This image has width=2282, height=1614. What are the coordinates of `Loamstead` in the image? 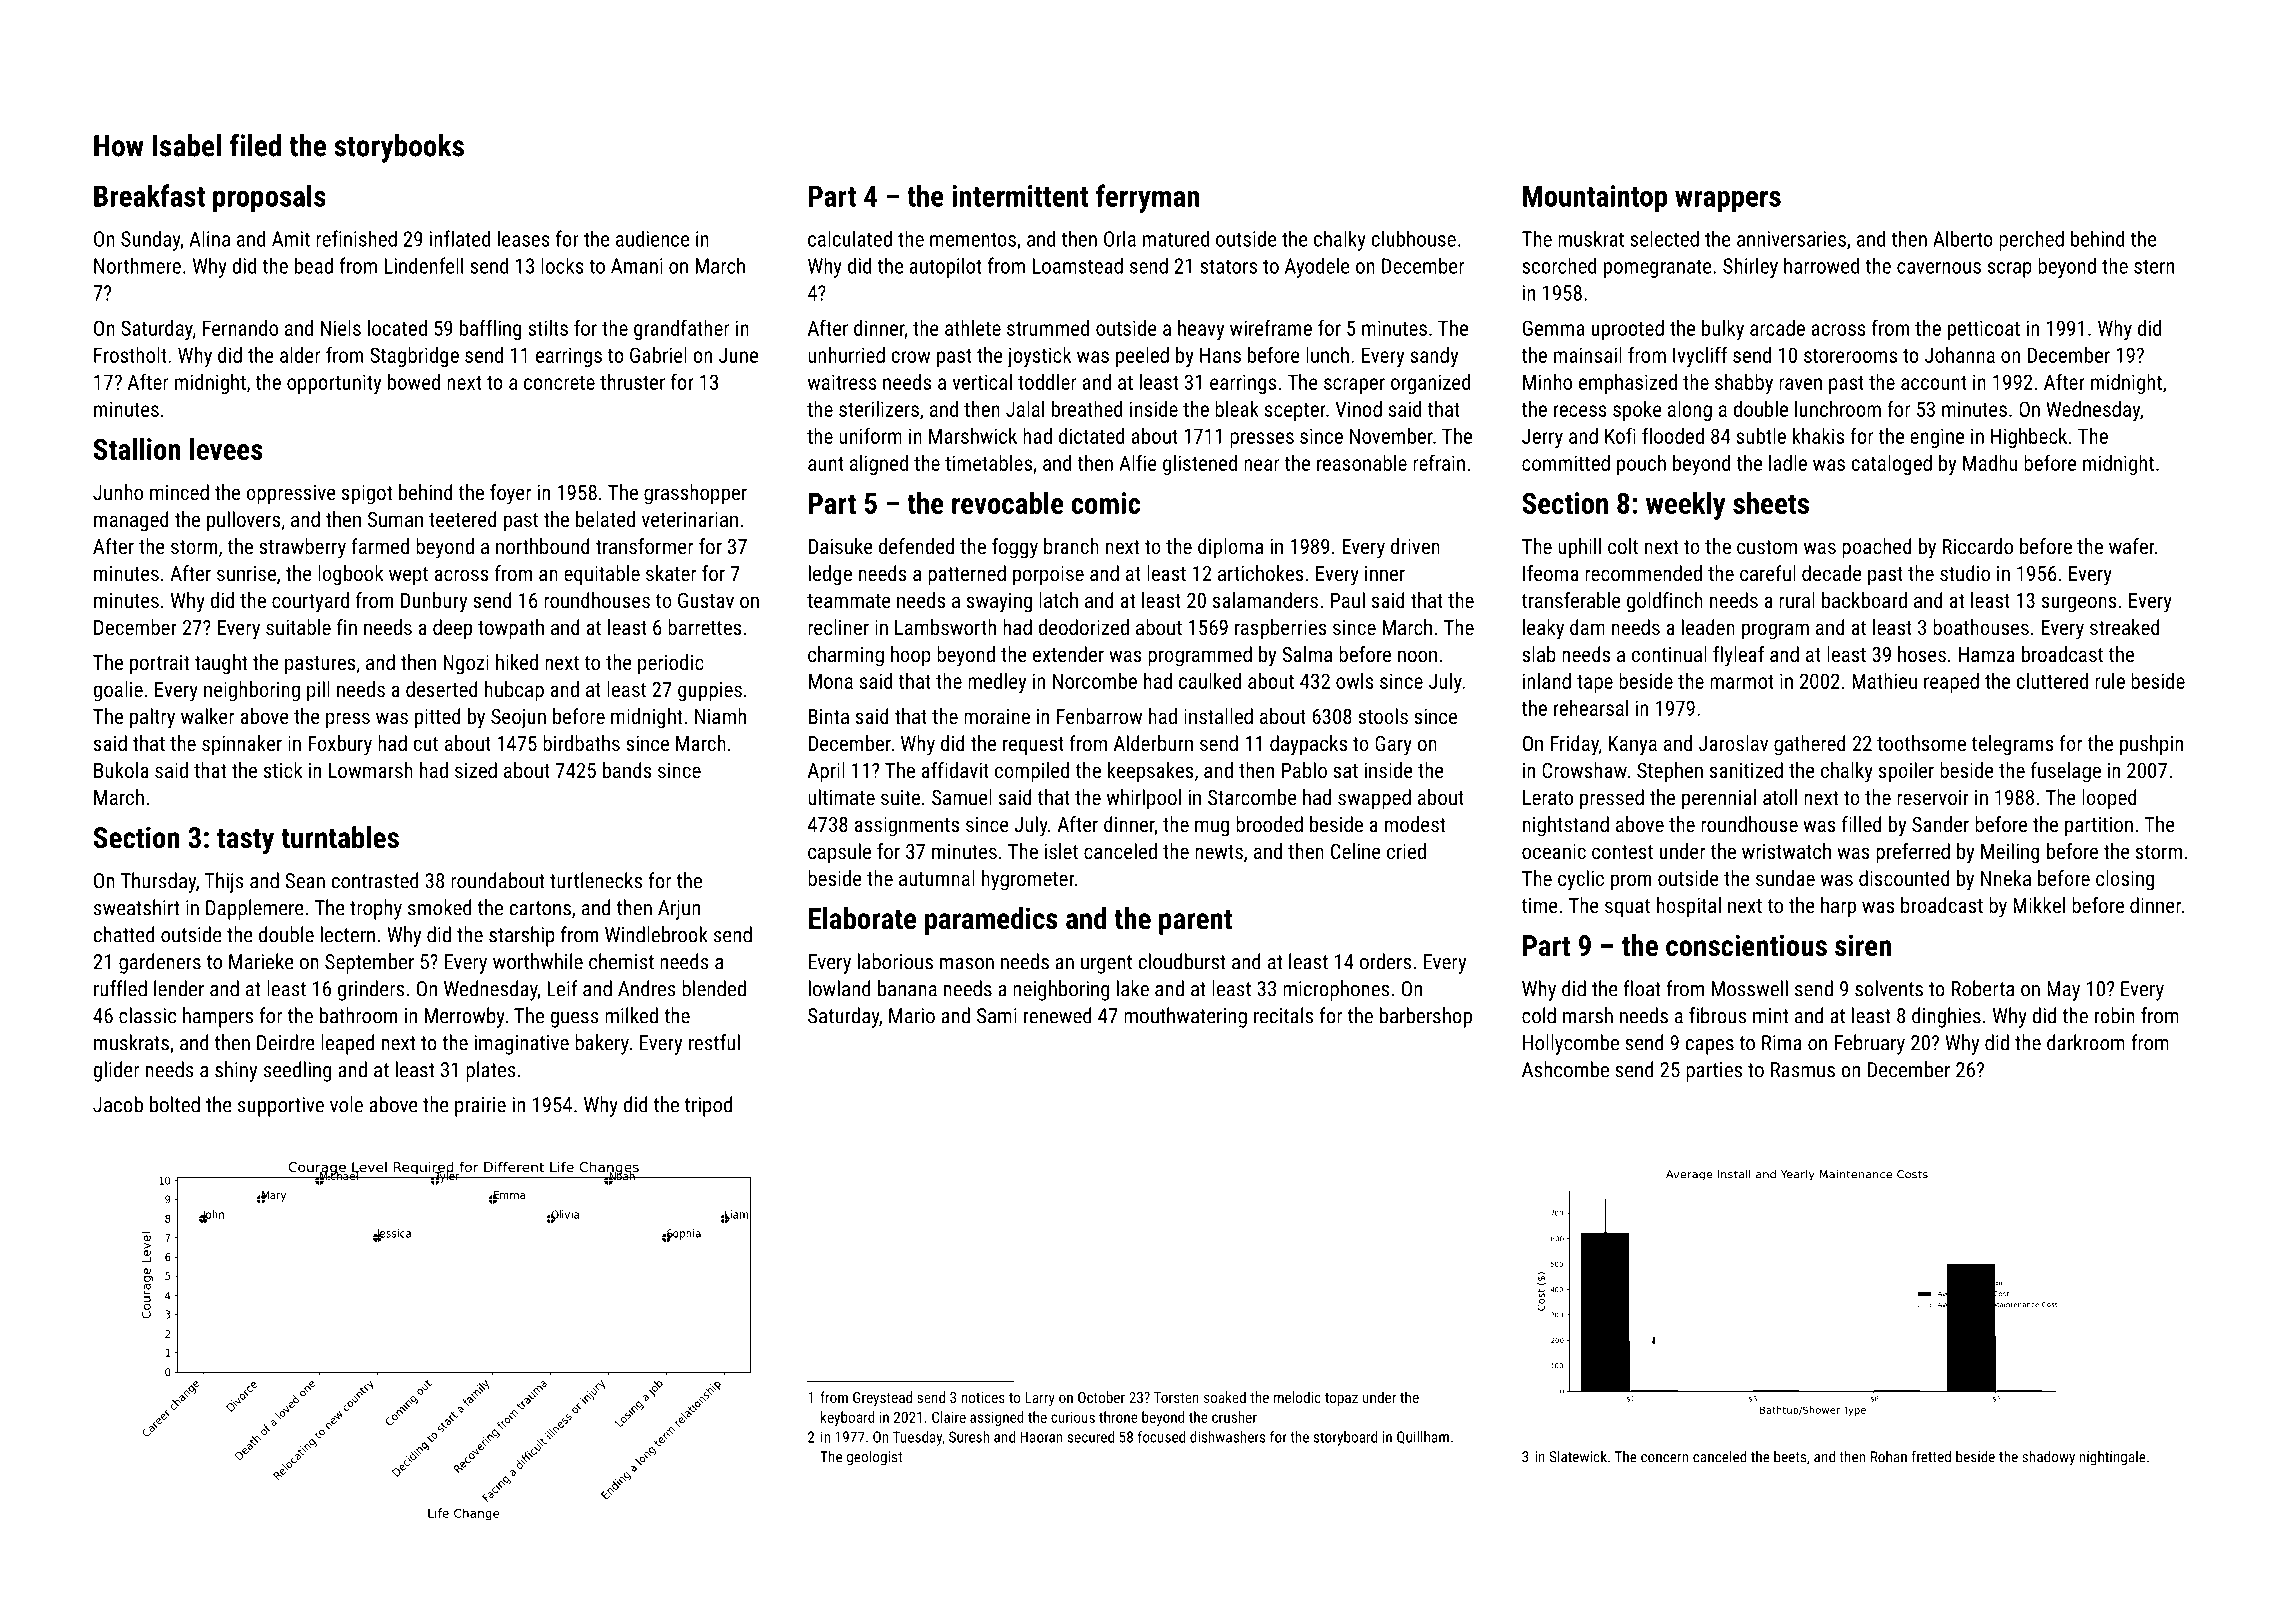 It's located at (1078, 265).
